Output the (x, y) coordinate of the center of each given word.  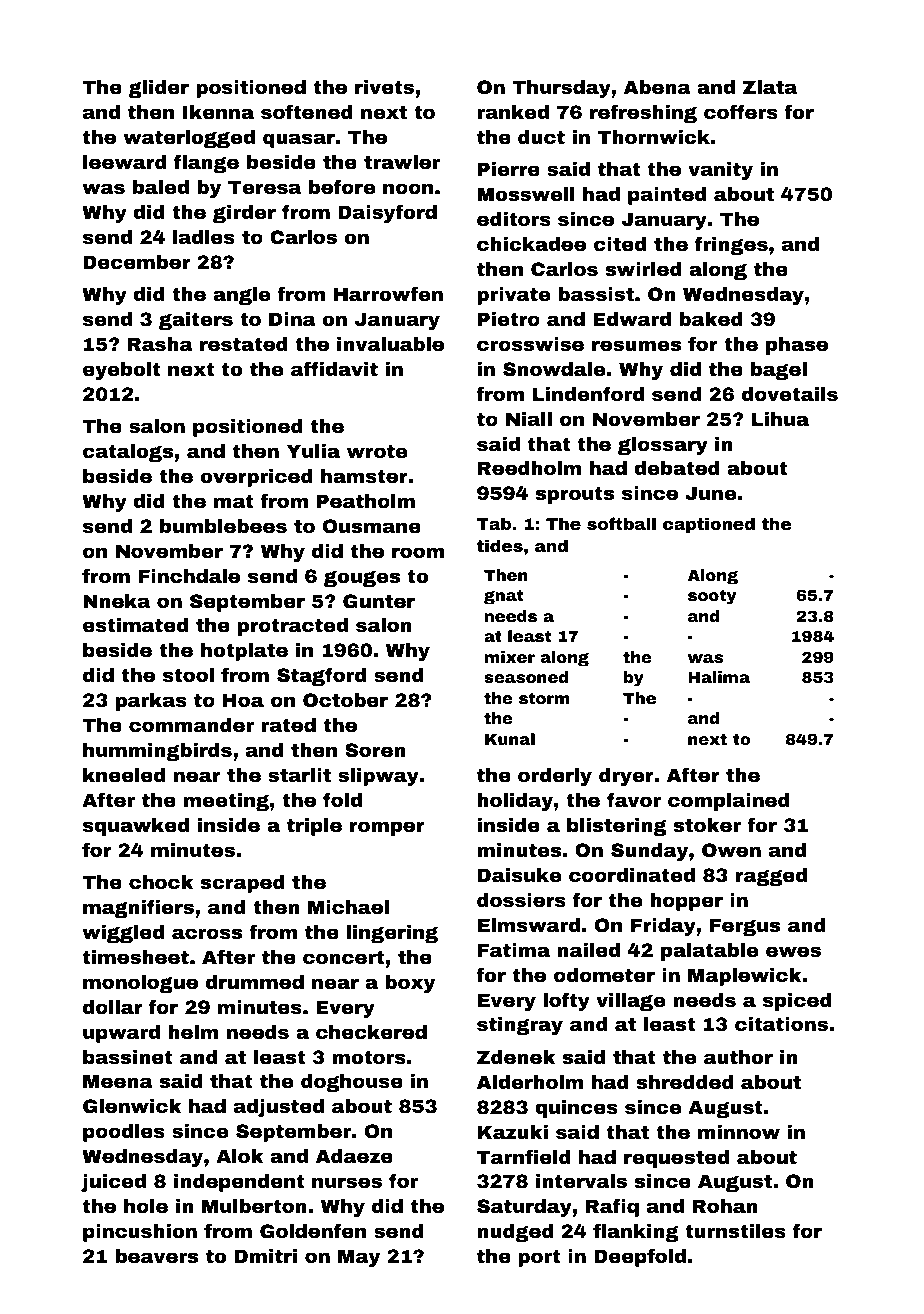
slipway (378, 777)
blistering (616, 827)
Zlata (769, 87)
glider (159, 89)
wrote (377, 451)
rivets (384, 87)
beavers (157, 1256)
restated (244, 344)
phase (797, 346)
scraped (243, 884)
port (539, 1258)
